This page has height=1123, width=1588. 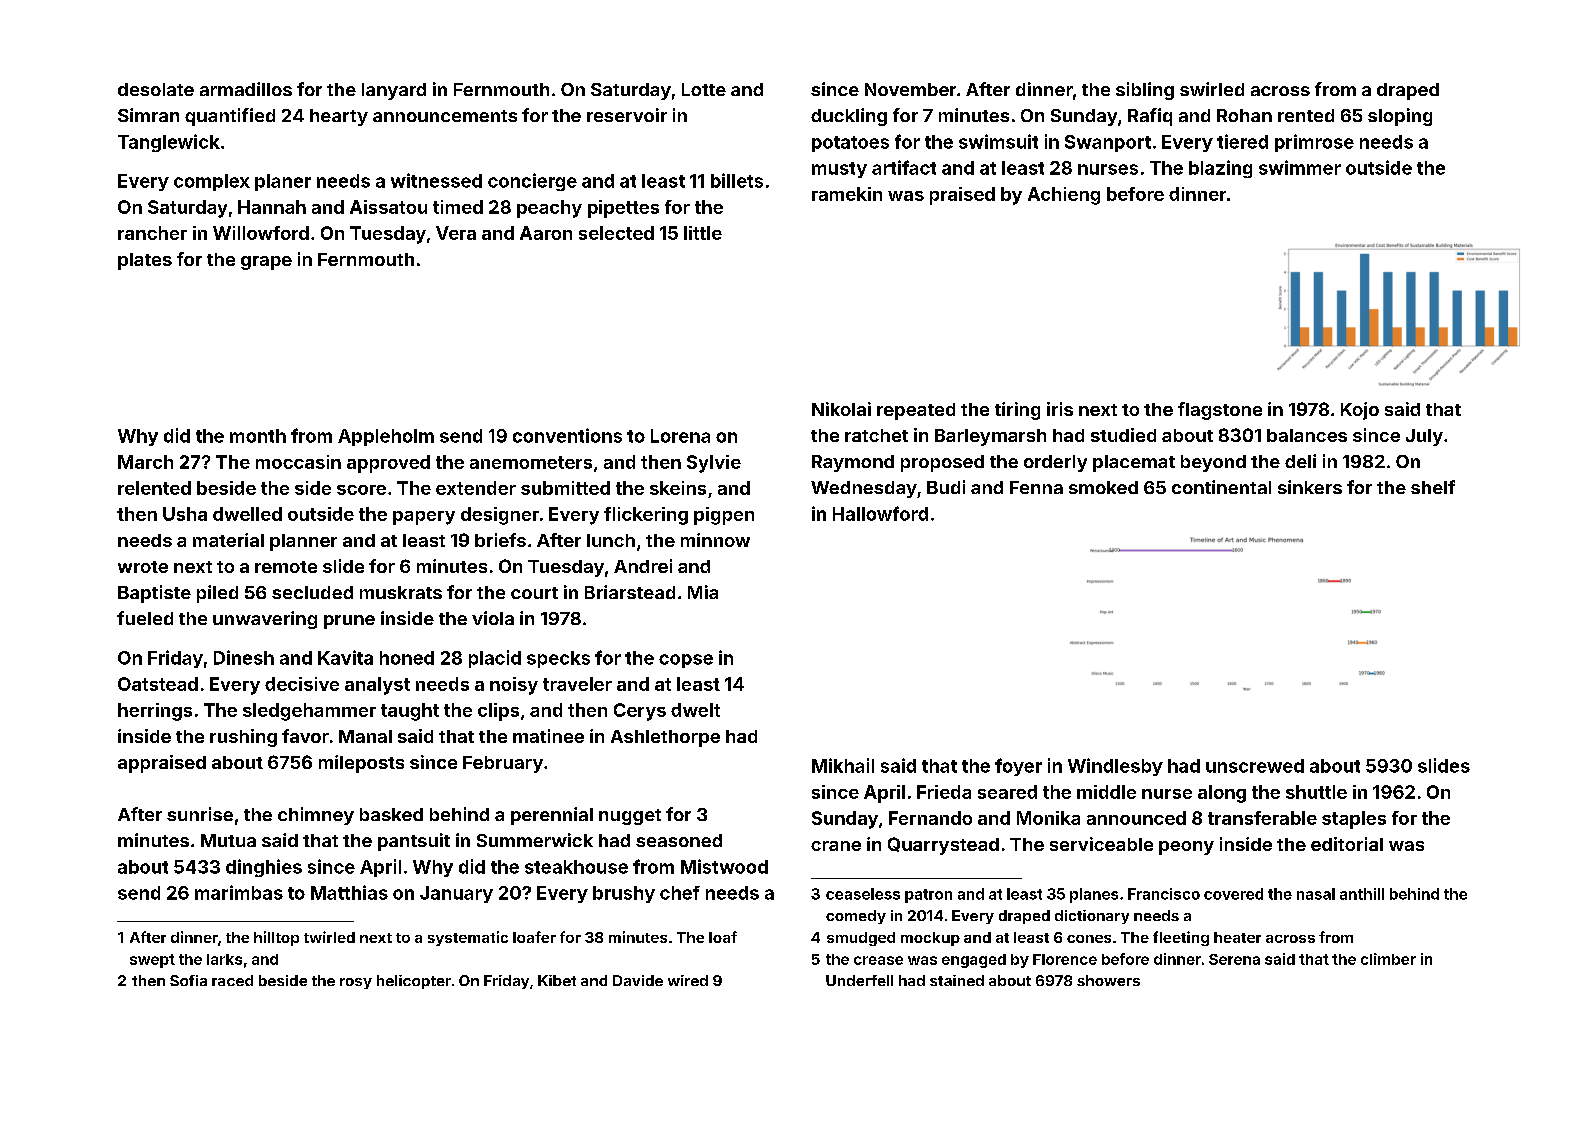 I want to click on flagstone, so click(x=1220, y=411).
